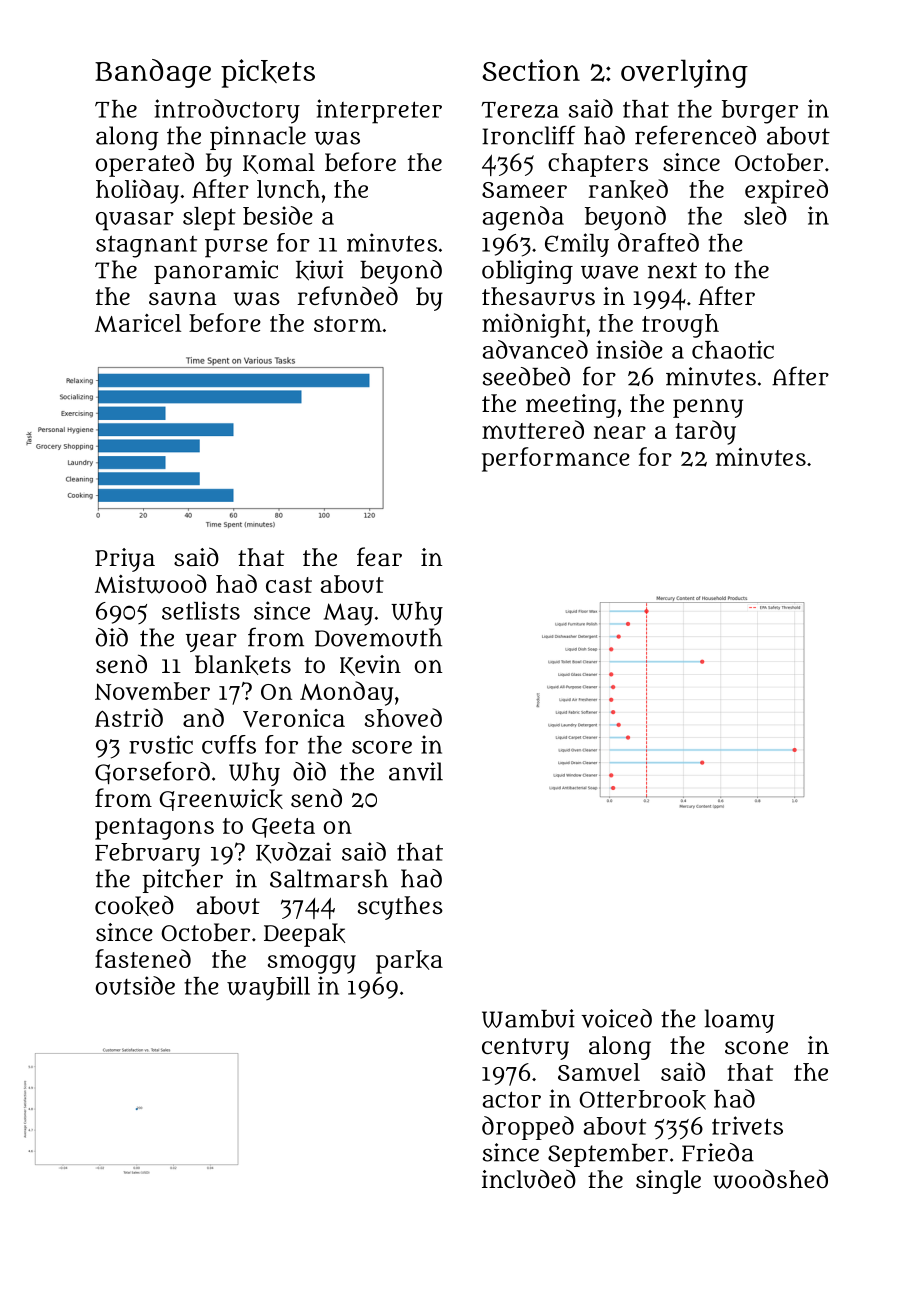  Describe the element at coordinates (416, 771) in the document. I see `anvil` at that location.
